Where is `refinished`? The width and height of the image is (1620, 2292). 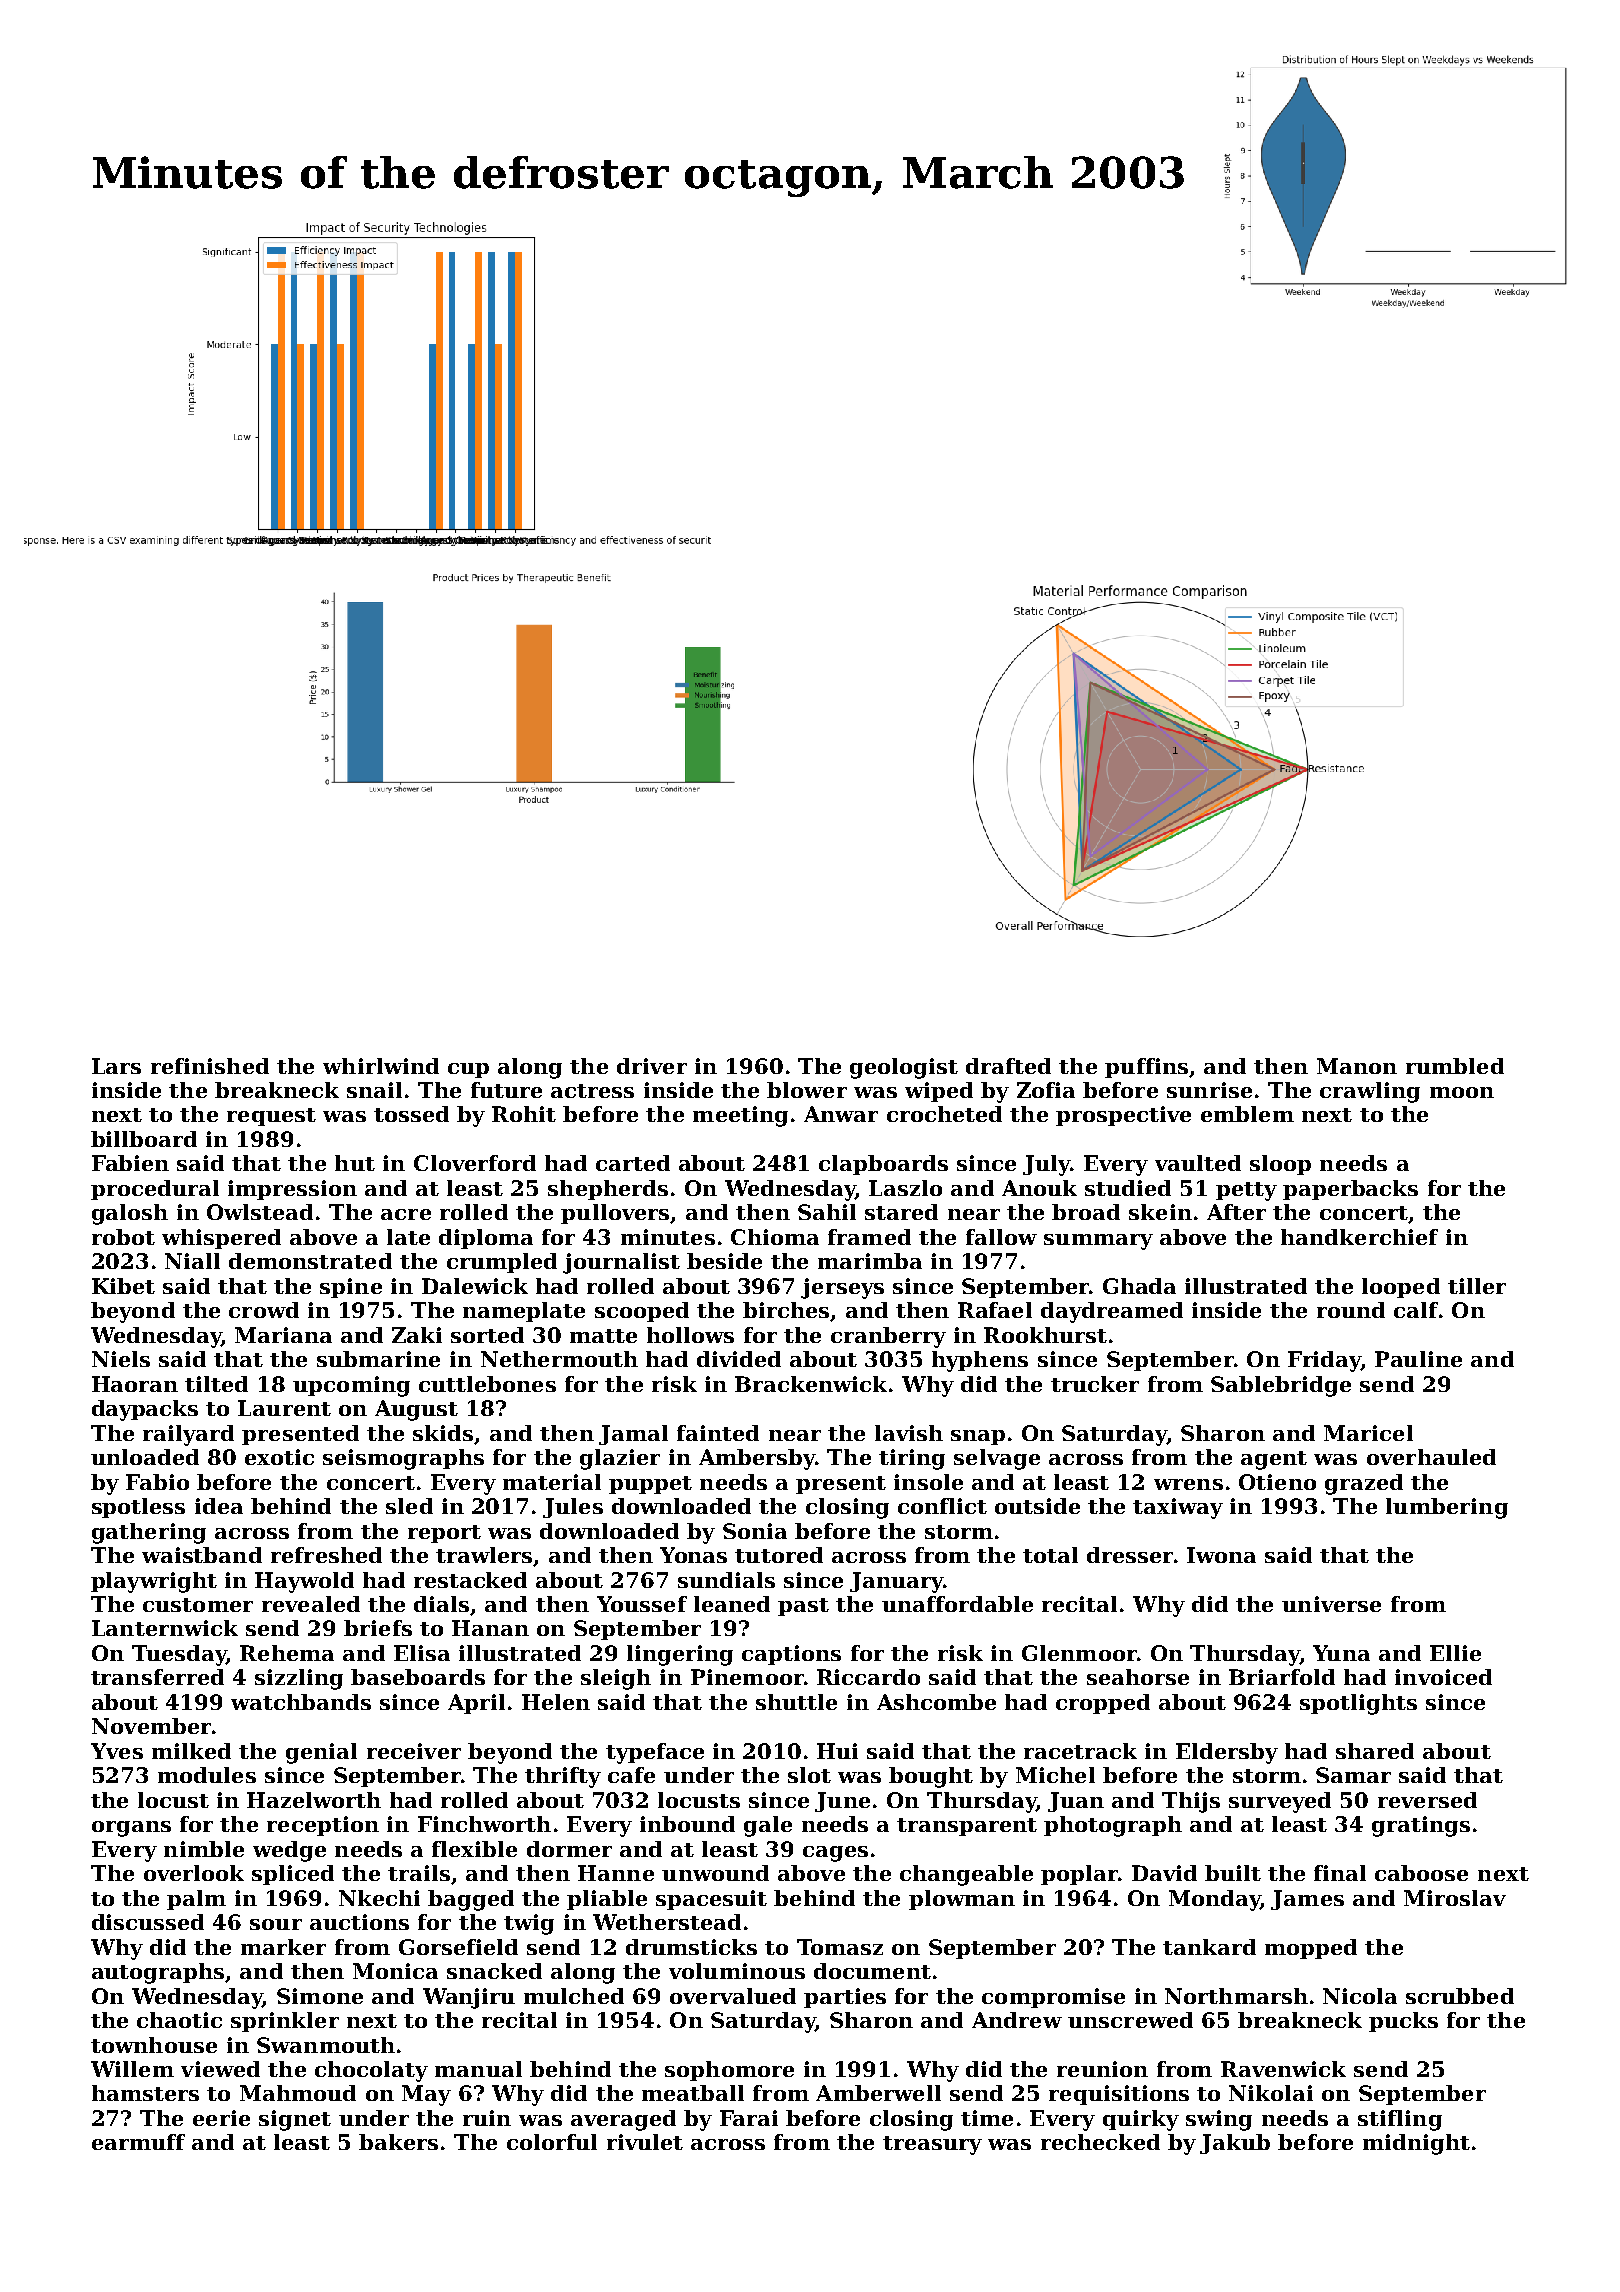
refinished is located at coordinates (210, 1066).
